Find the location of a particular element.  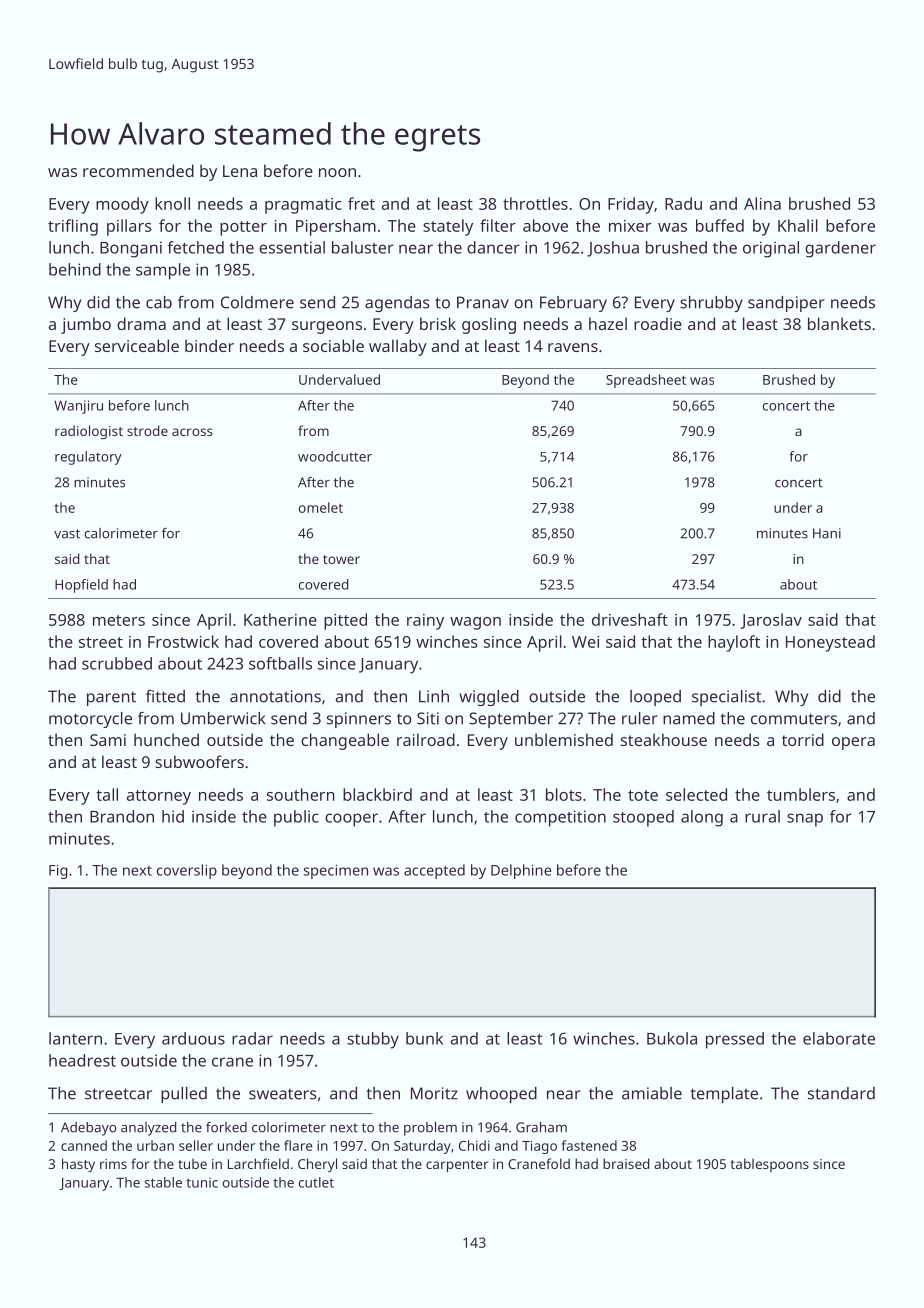

blankets is located at coordinates (839, 323).
